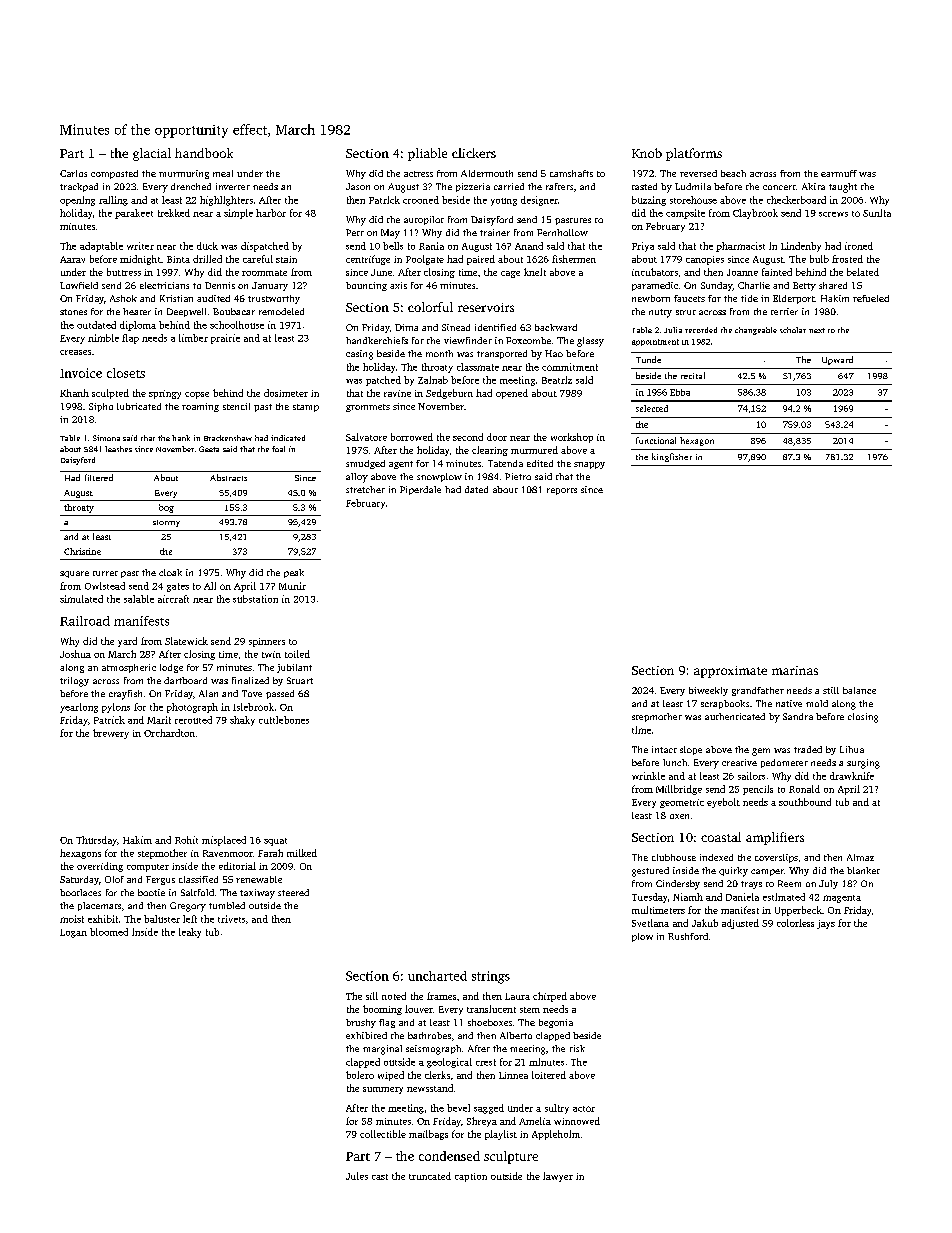 Image resolution: width=952 pixels, height=1233 pixels. What do you see at coordinates (419, 1009) in the image?
I see `louver` at bounding box center [419, 1009].
